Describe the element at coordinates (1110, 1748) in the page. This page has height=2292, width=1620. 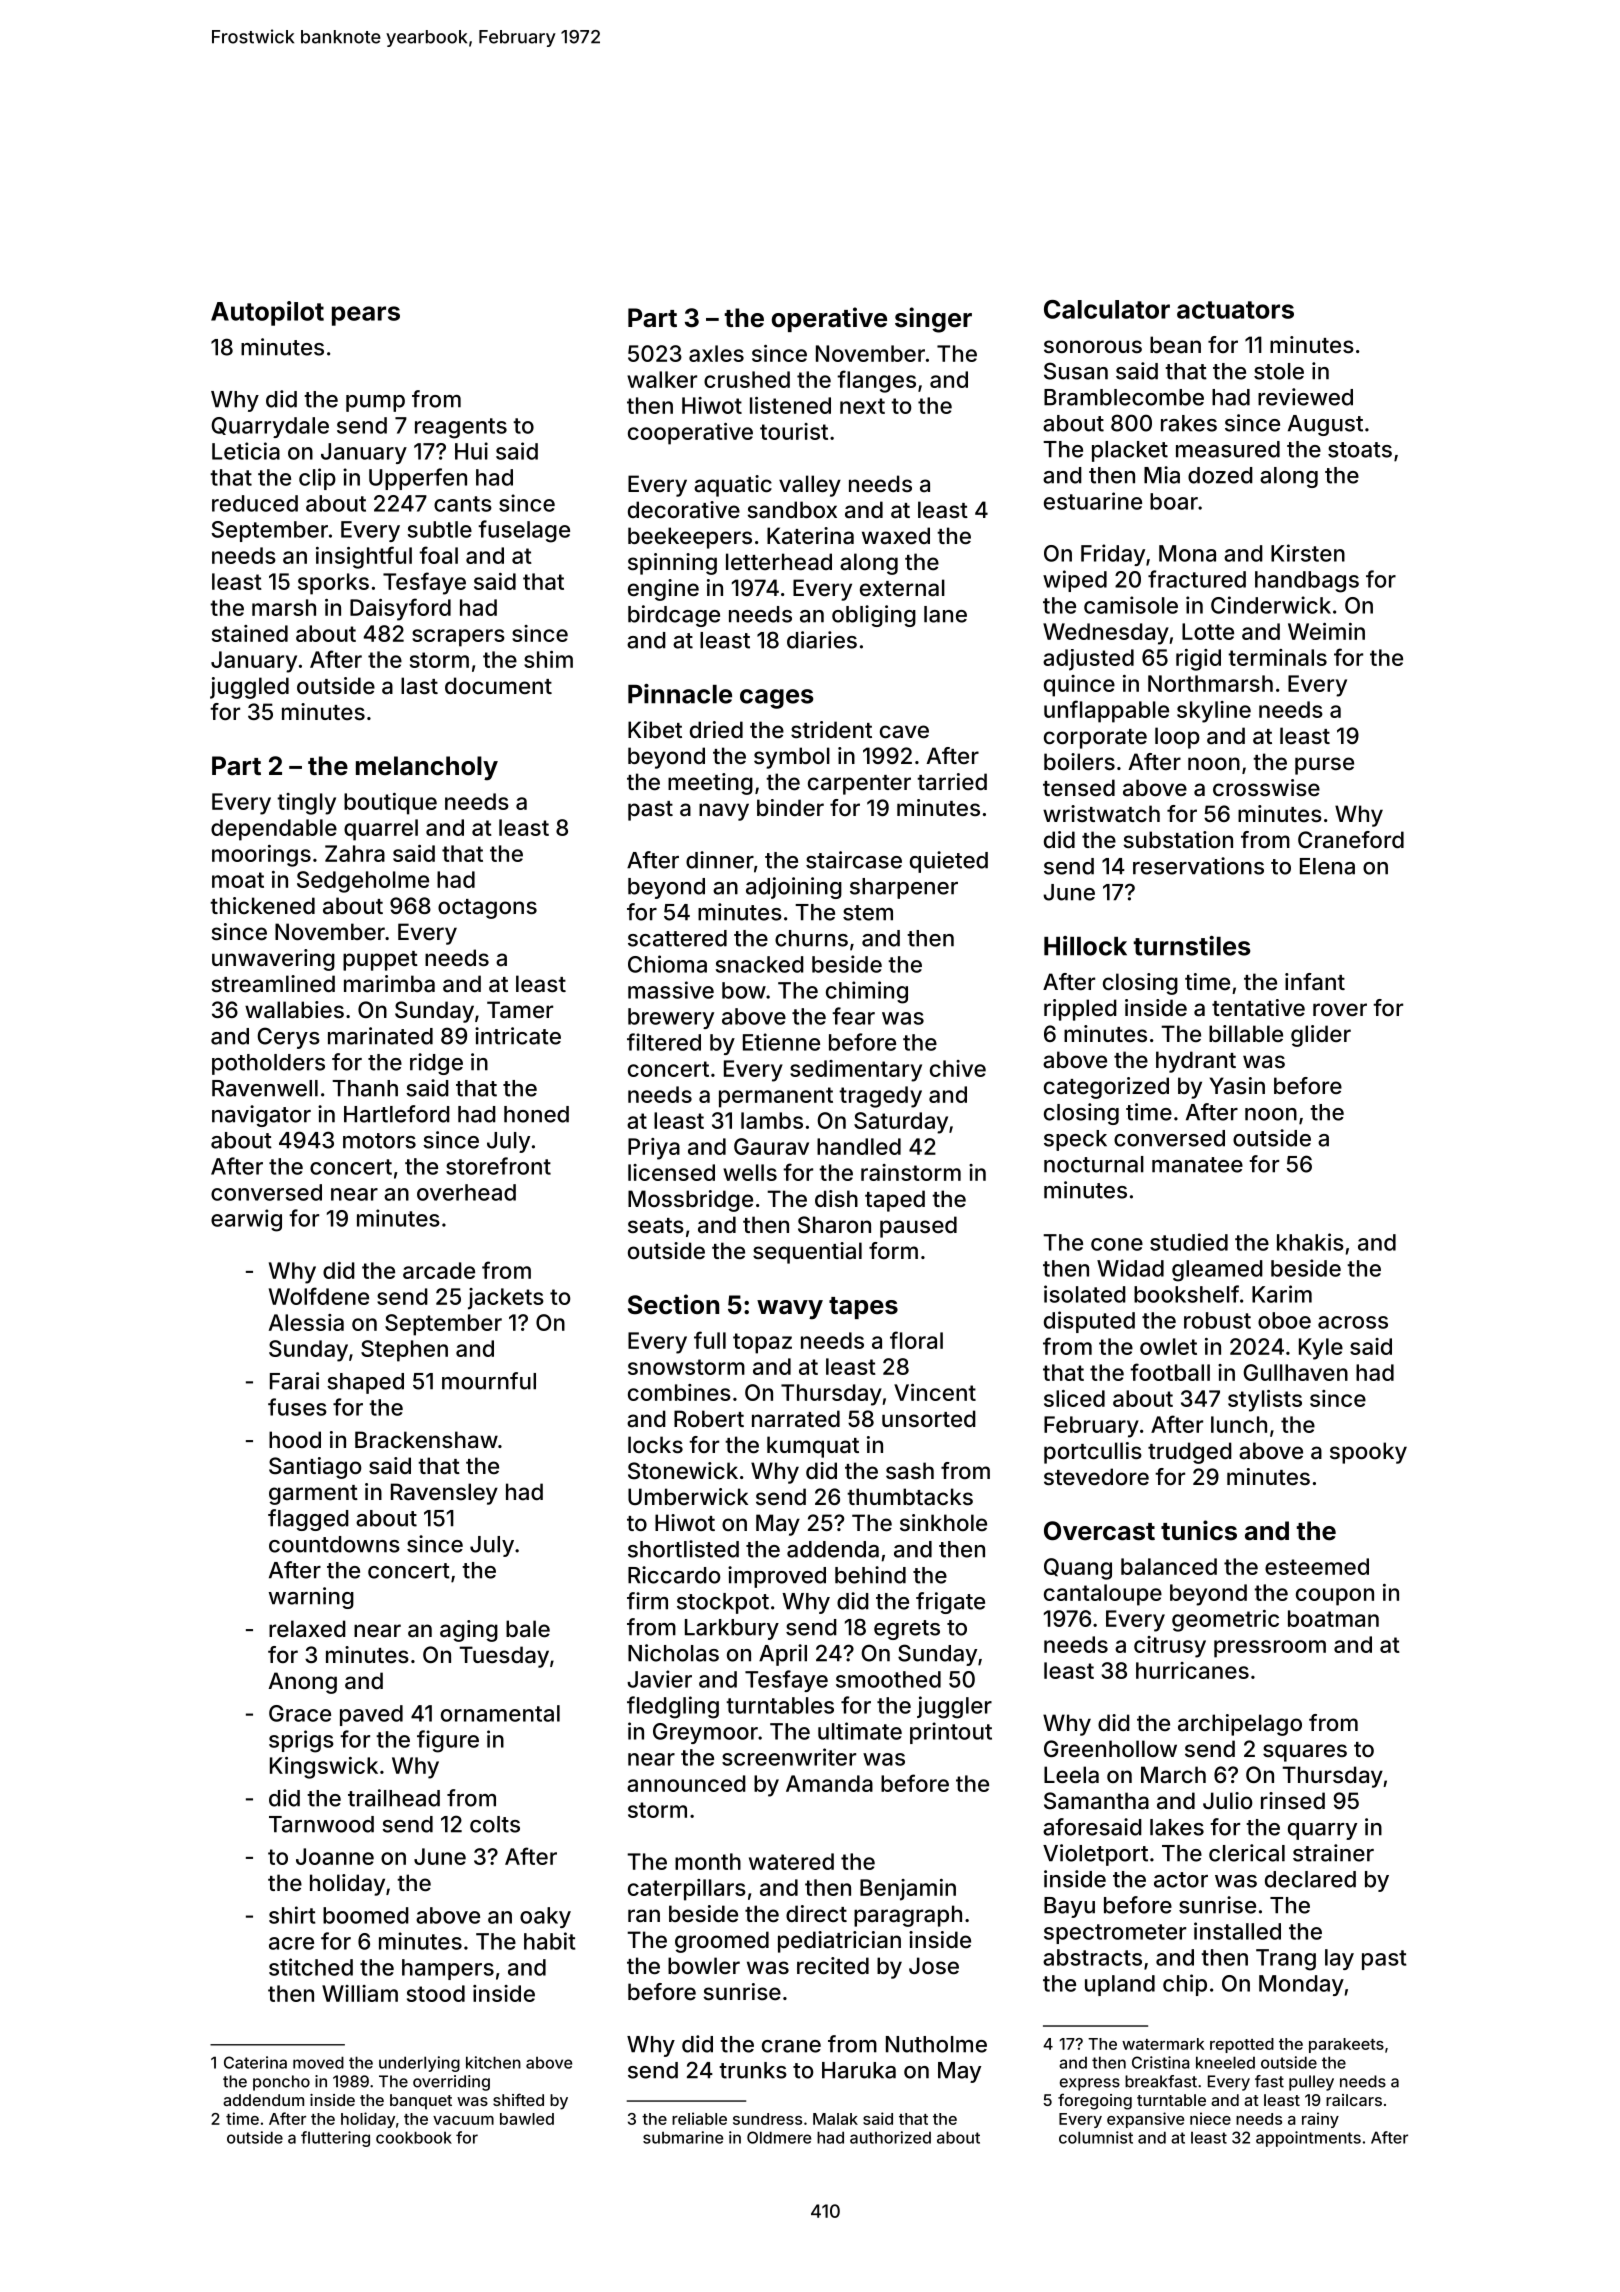
I see `Greenhollow` at that location.
